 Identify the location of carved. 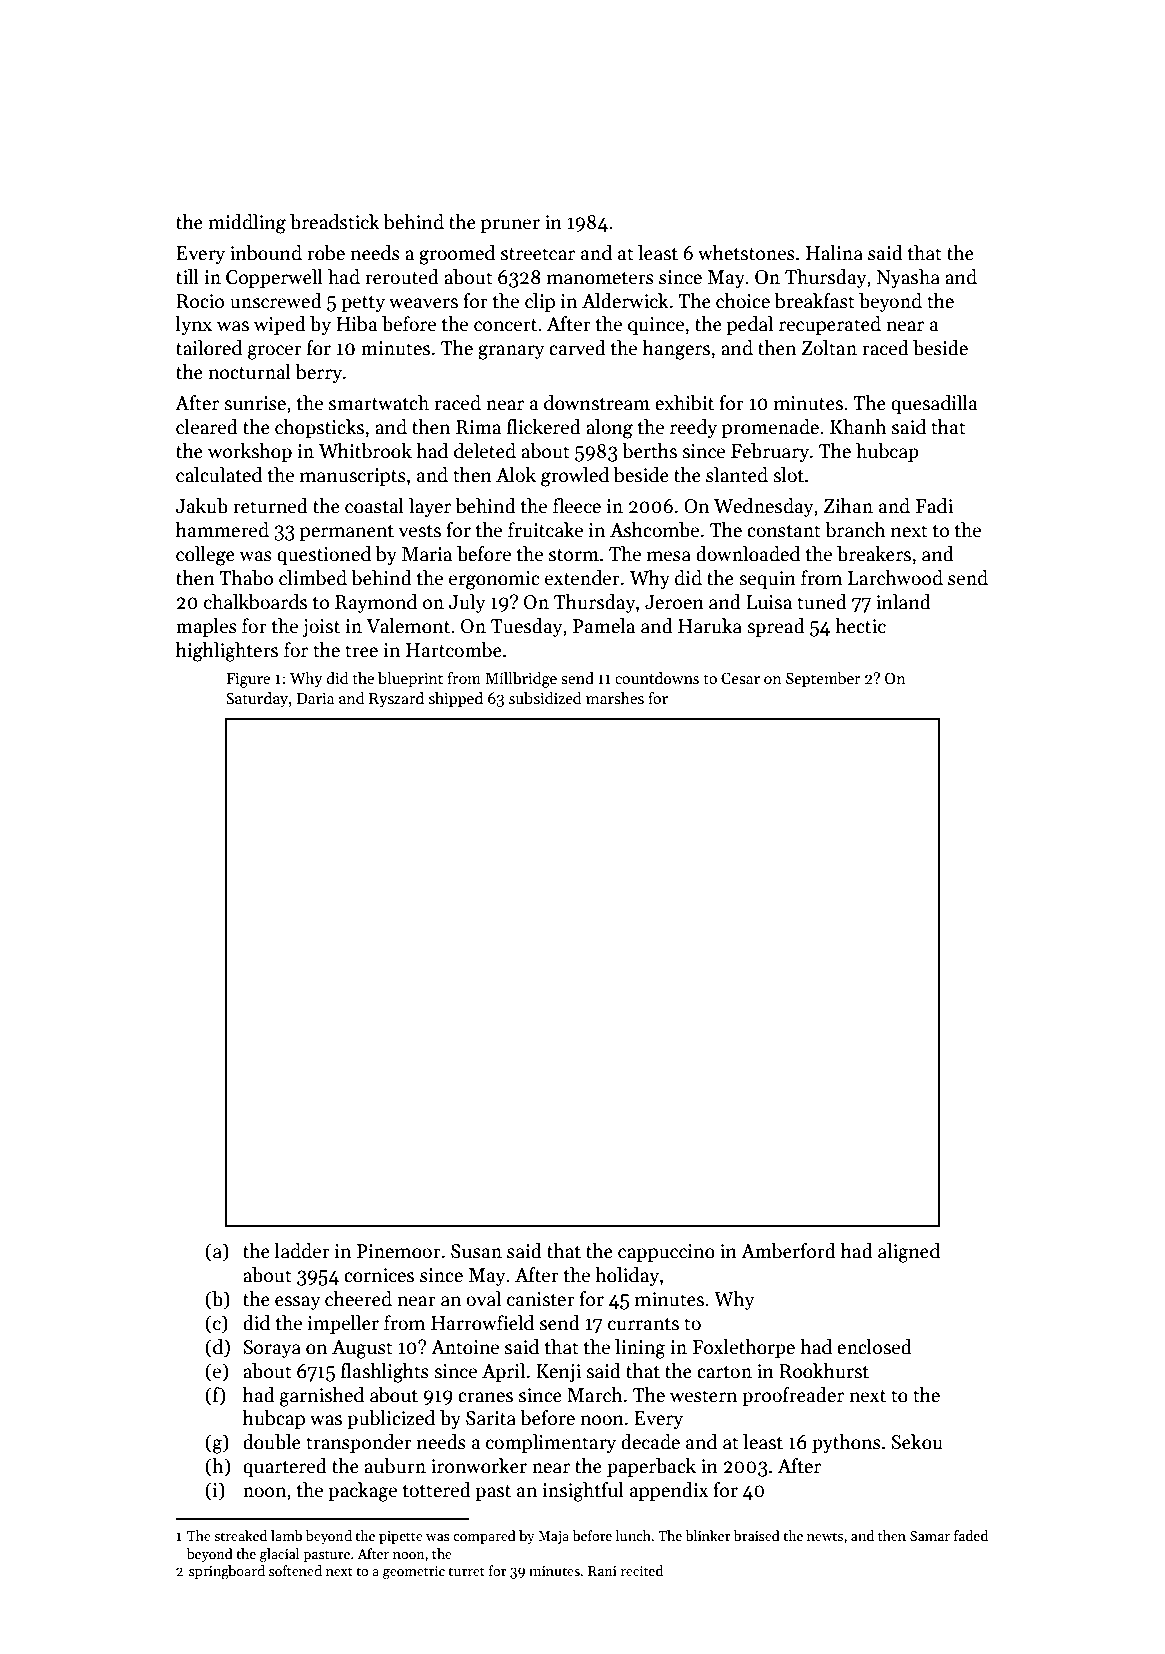
(577, 348).
